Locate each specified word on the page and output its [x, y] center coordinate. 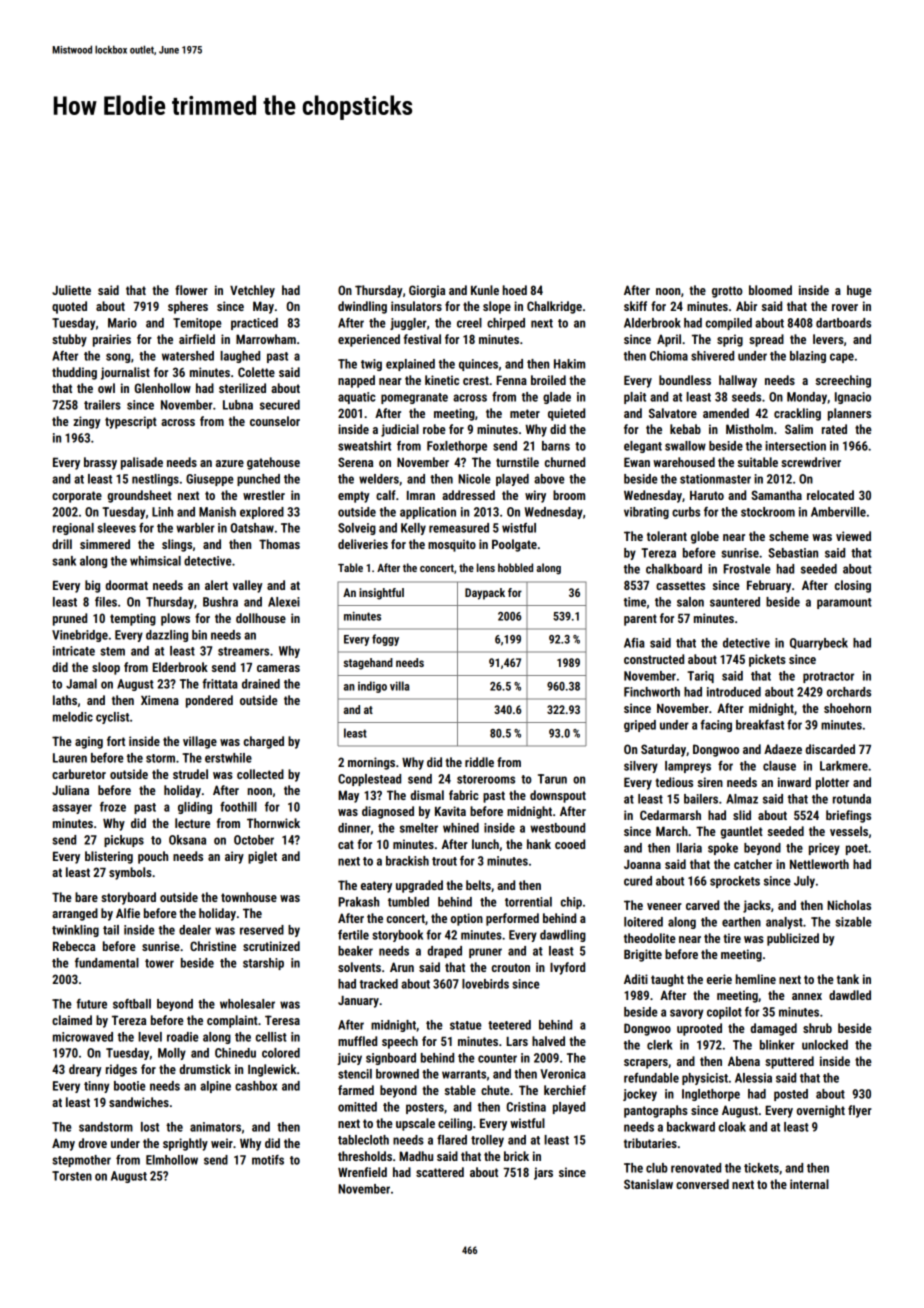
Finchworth [652, 692]
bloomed [770, 290]
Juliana [70, 790]
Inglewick [272, 1070]
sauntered [735, 602]
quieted [566, 414]
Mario [122, 323]
